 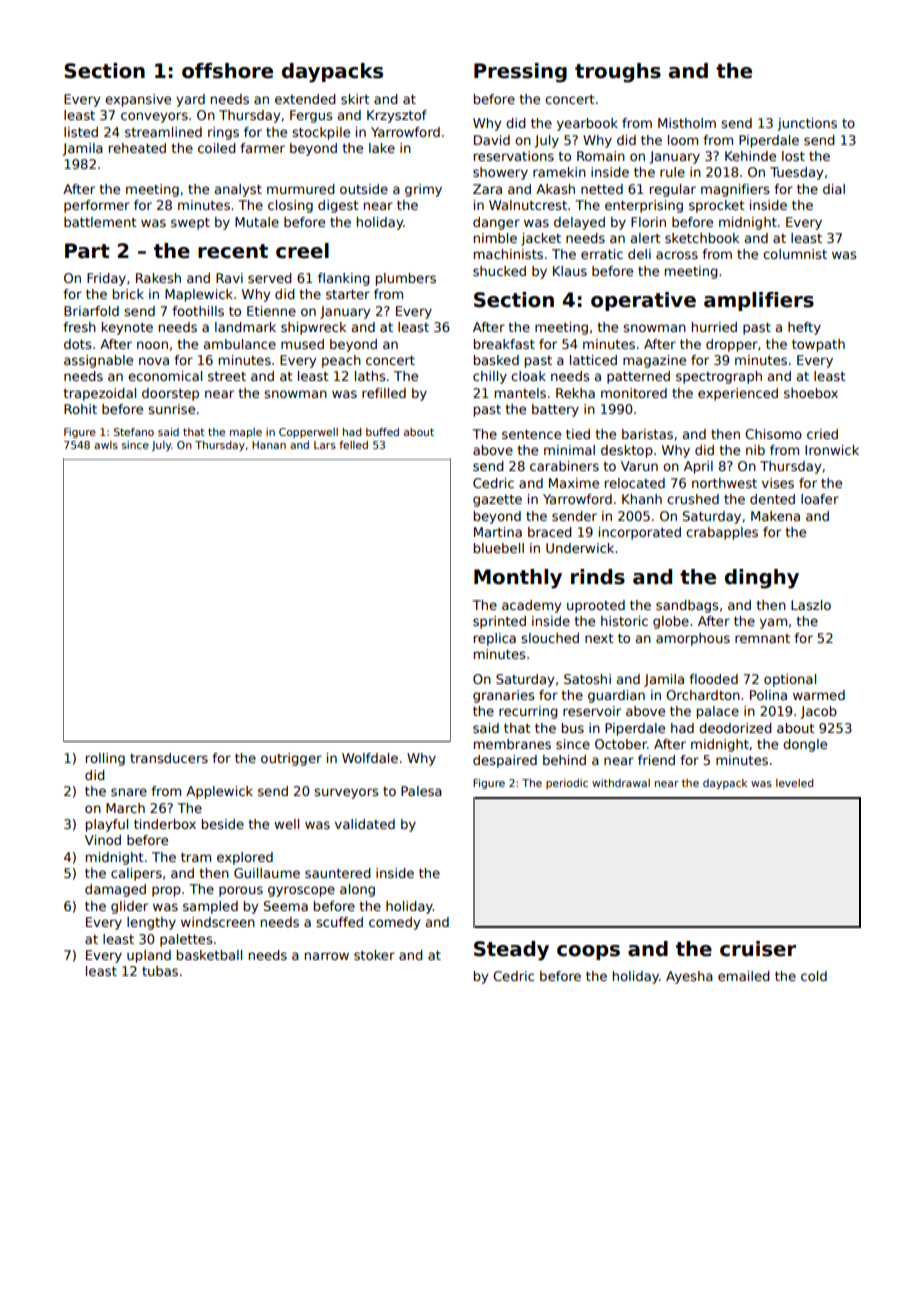 What do you see at coordinates (355, 99) in the screenshot?
I see `skirt` at bounding box center [355, 99].
